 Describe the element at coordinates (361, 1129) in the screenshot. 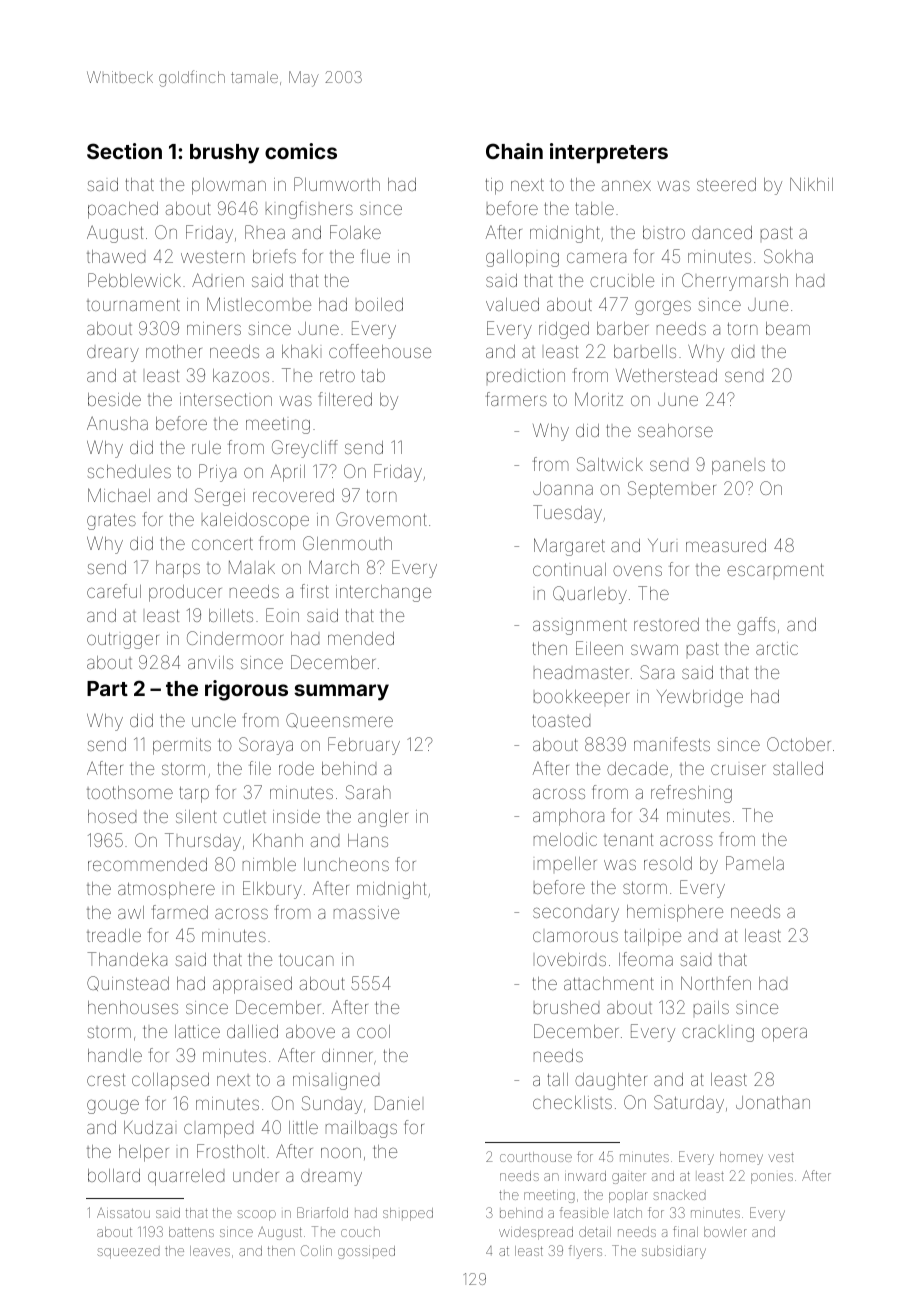

I see `mailbags` at that location.
